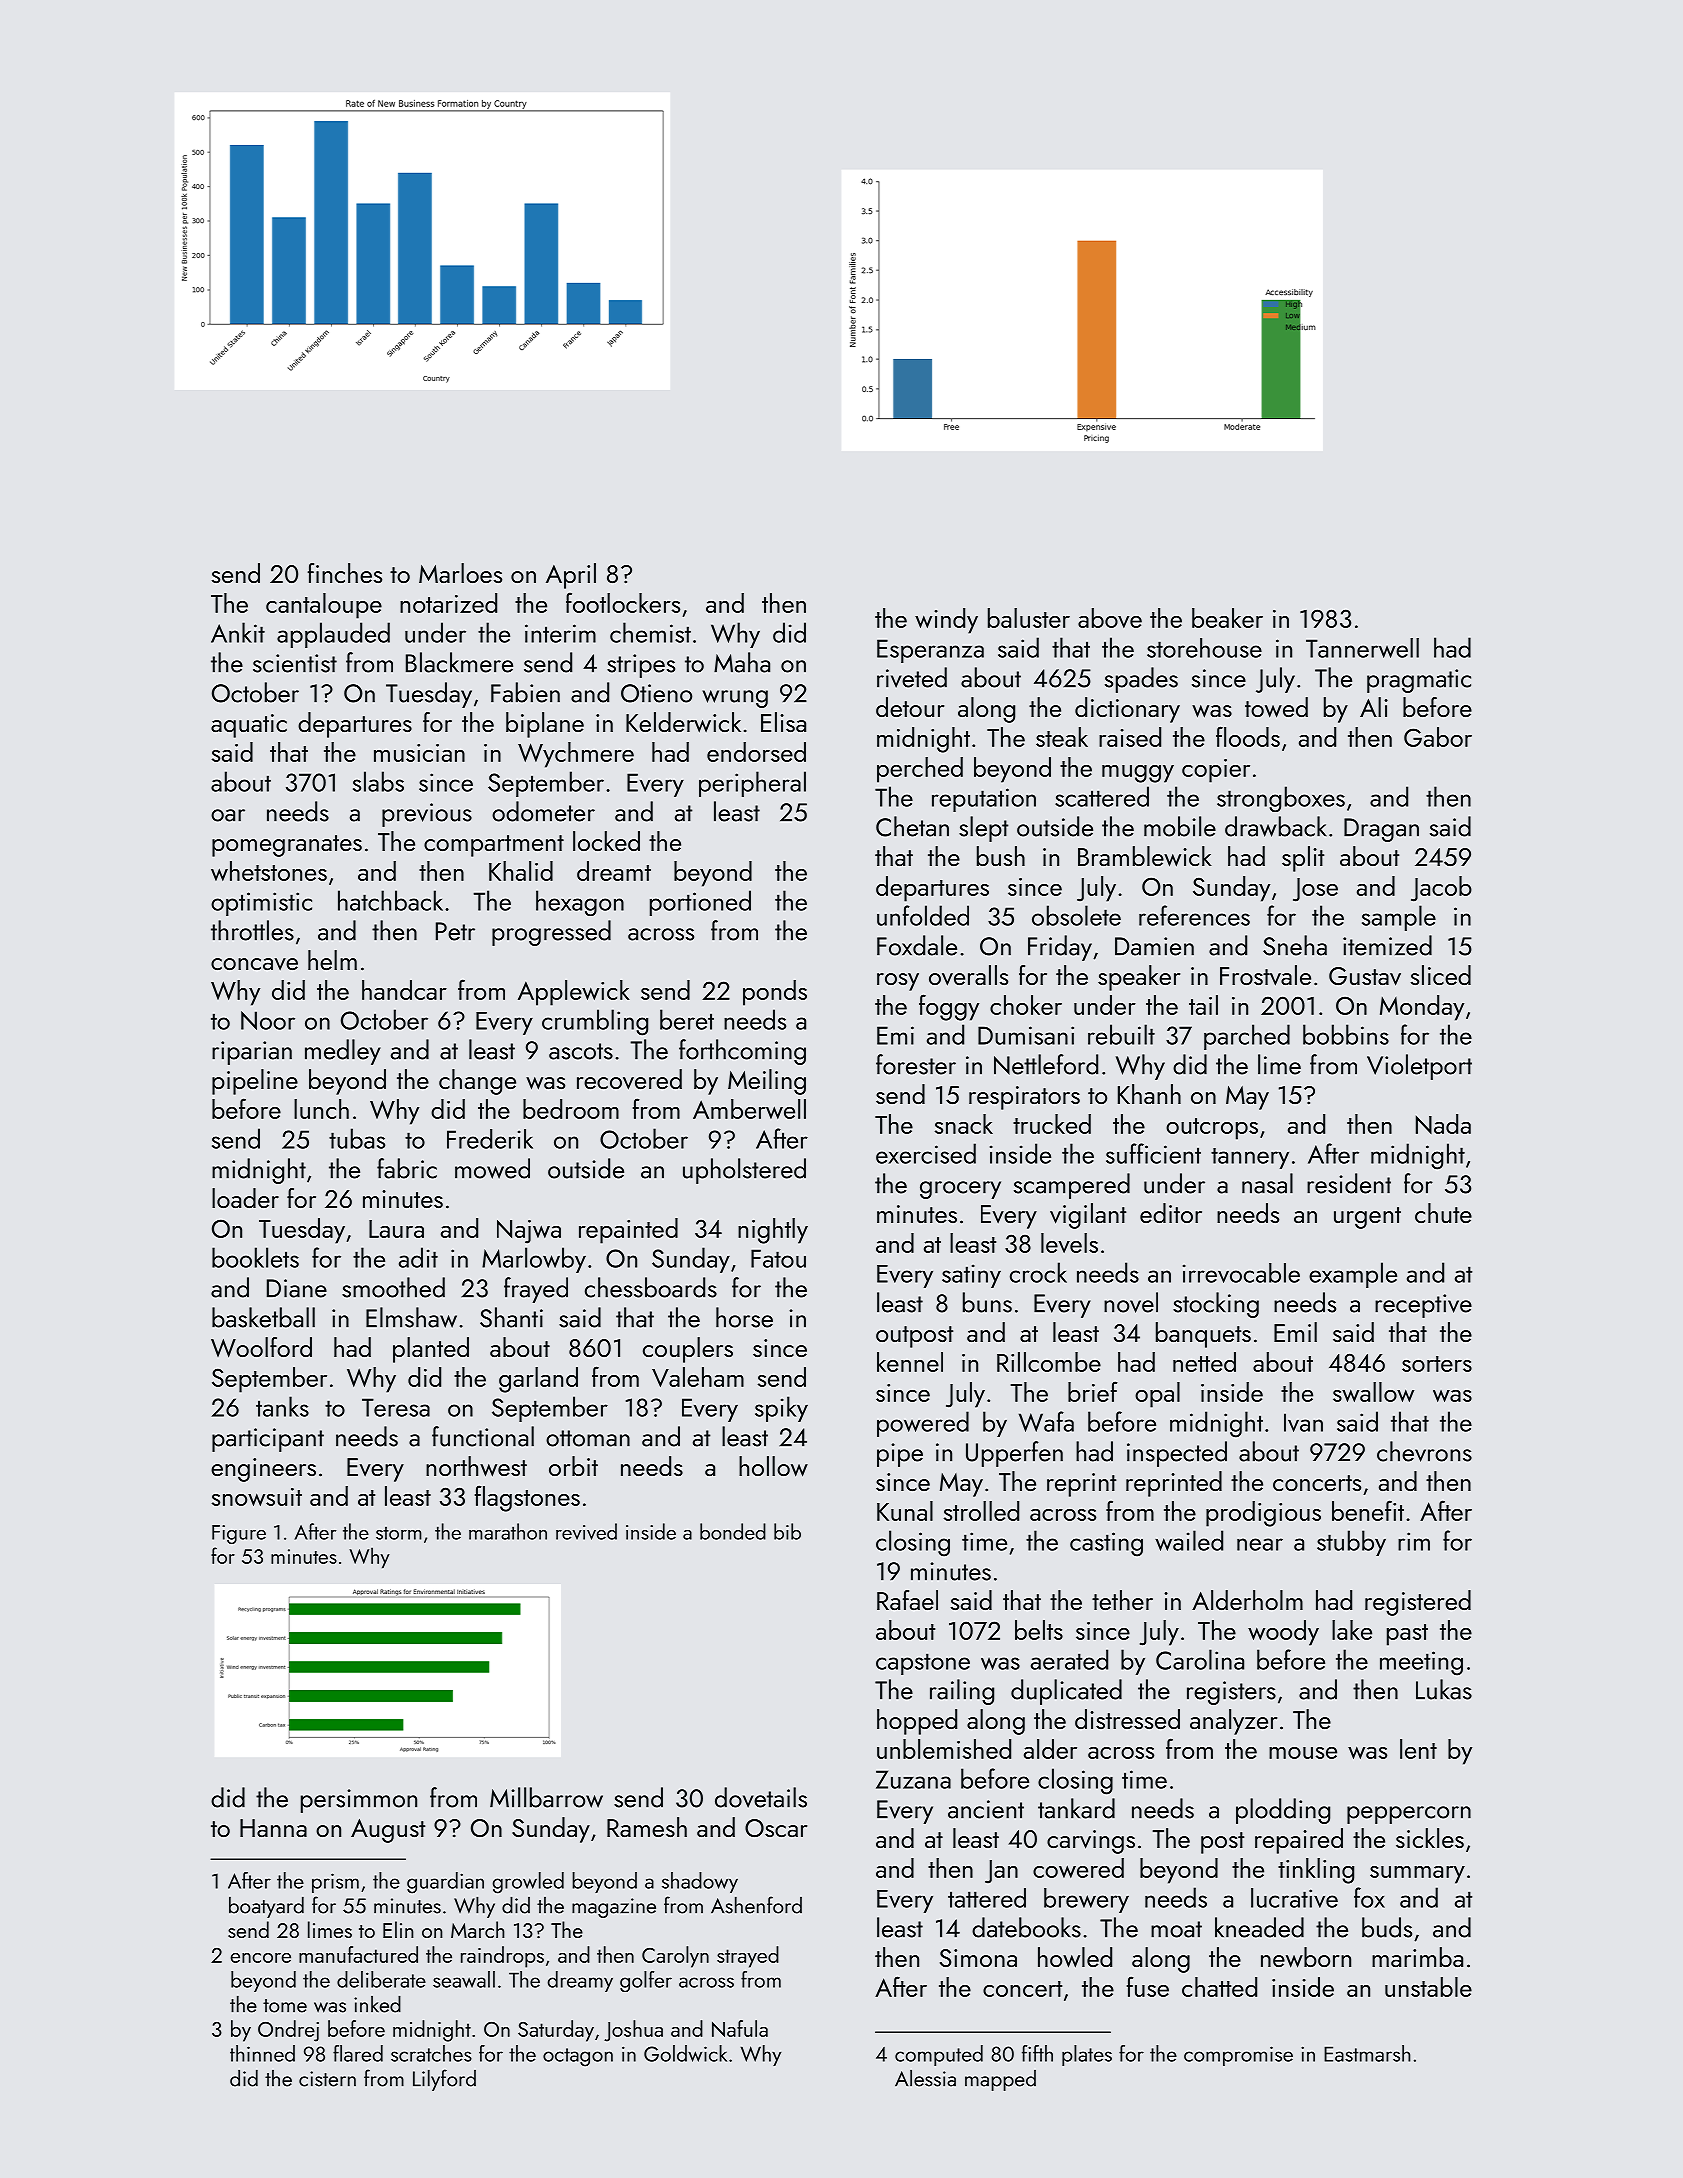 Image resolution: width=1683 pixels, height=2178 pixels. What do you see at coordinates (263, 1317) in the screenshot?
I see `basketball` at bounding box center [263, 1317].
